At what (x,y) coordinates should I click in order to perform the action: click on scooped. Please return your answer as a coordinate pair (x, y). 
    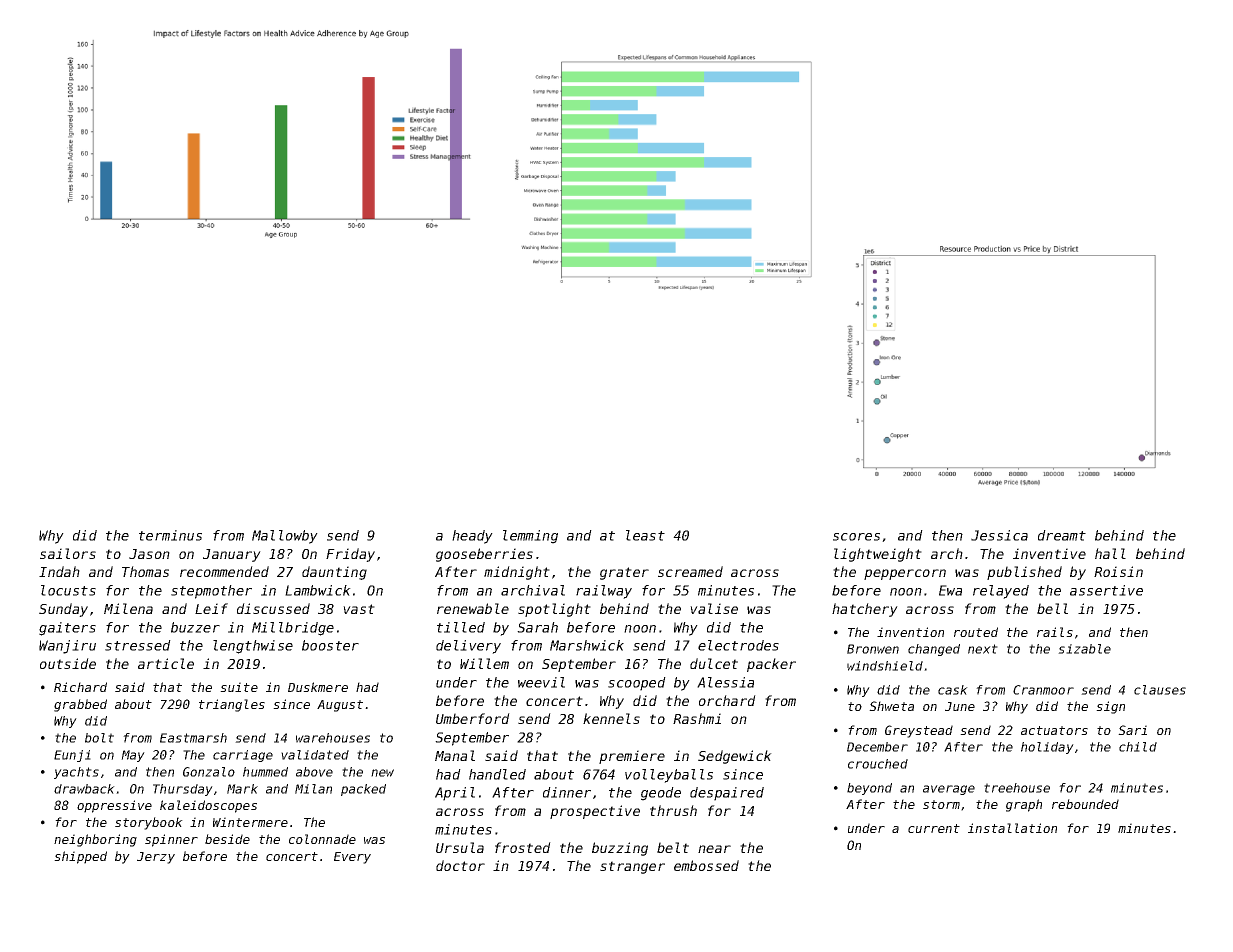
    Looking at the image, I should click on (637, 684).
